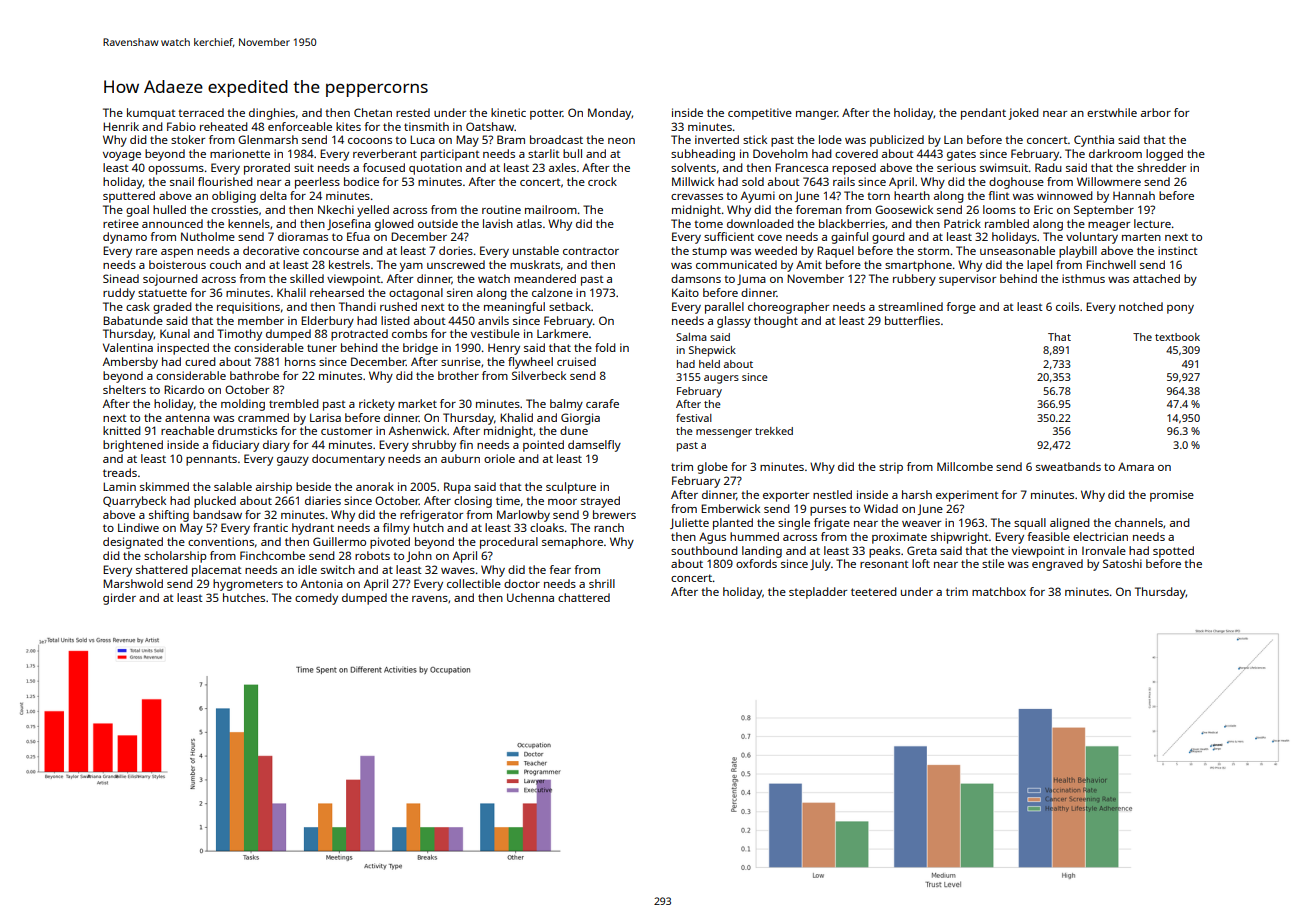  What do you see at coordinates (119, 599) in the screenshot?
I see `girder` at bounding box center [119, 599].
